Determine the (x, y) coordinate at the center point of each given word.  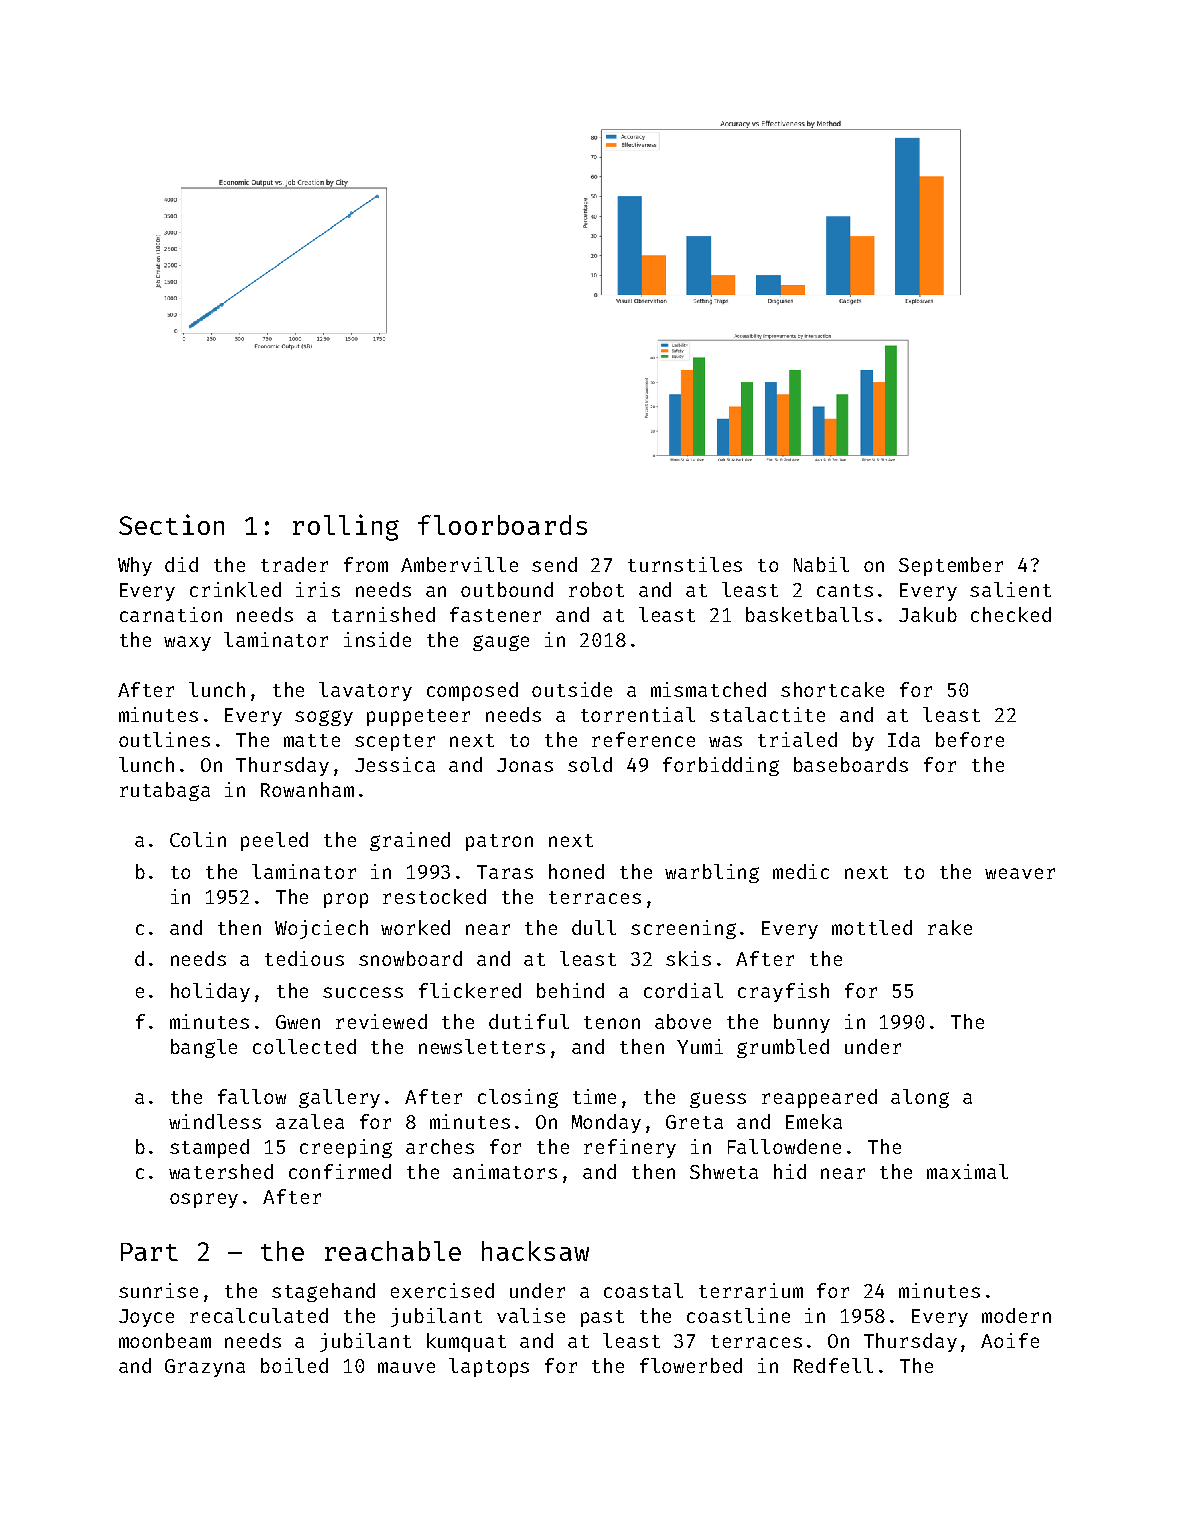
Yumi (700, 1046)
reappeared (819, 1098)
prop (346, 900)
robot (596, 589)
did (181, 564)
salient (1010, 589)
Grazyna (205, 1368)
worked (415, 927)
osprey (204, 1200)
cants (845, 590)
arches (440, 1146)
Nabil (821, 564)
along (920, 1098)
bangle (204, 1048)
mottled (872, 927)
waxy (187, 643)
